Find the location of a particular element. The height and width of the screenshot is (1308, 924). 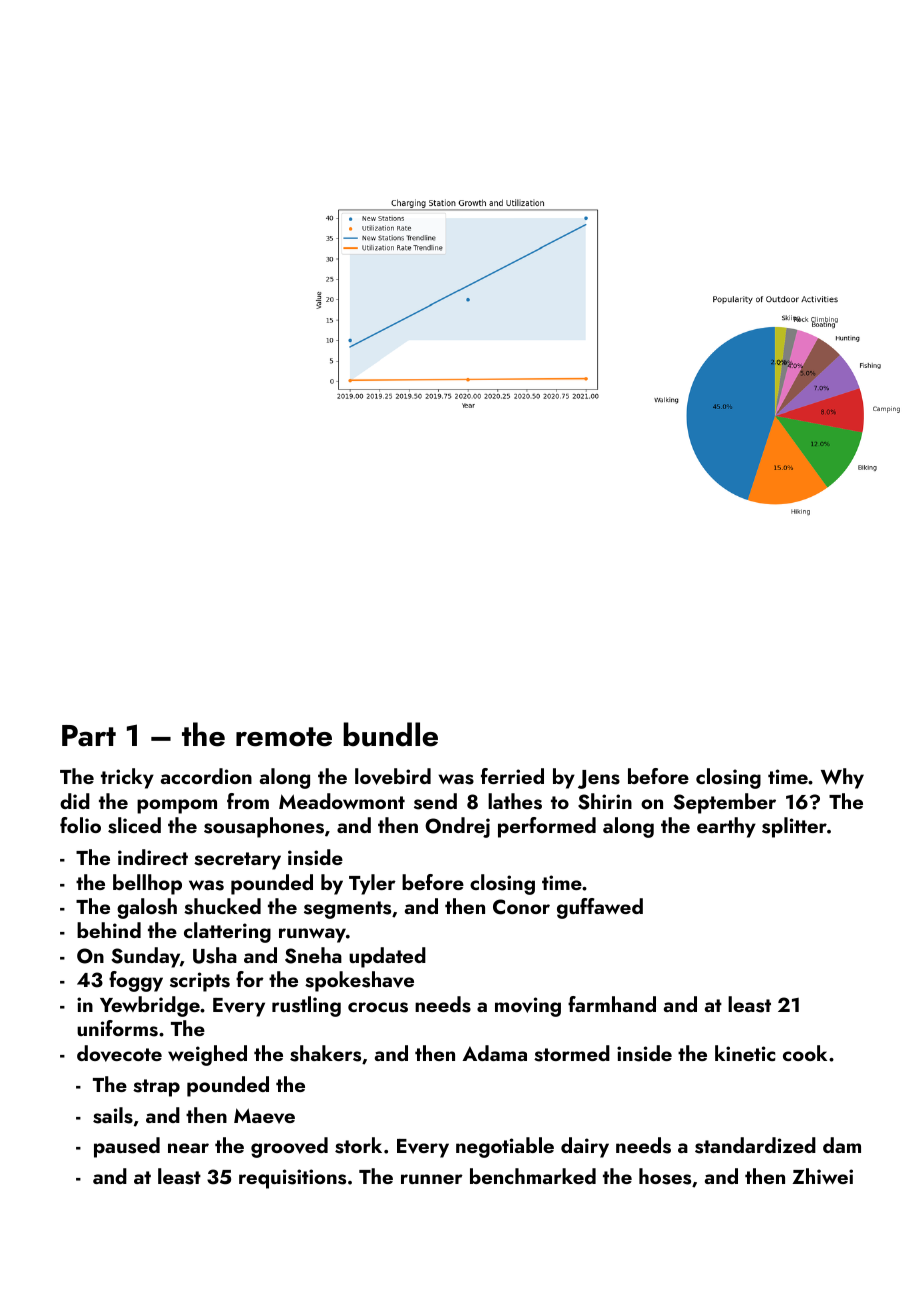

cook is located at coordinates (805, 1053).
